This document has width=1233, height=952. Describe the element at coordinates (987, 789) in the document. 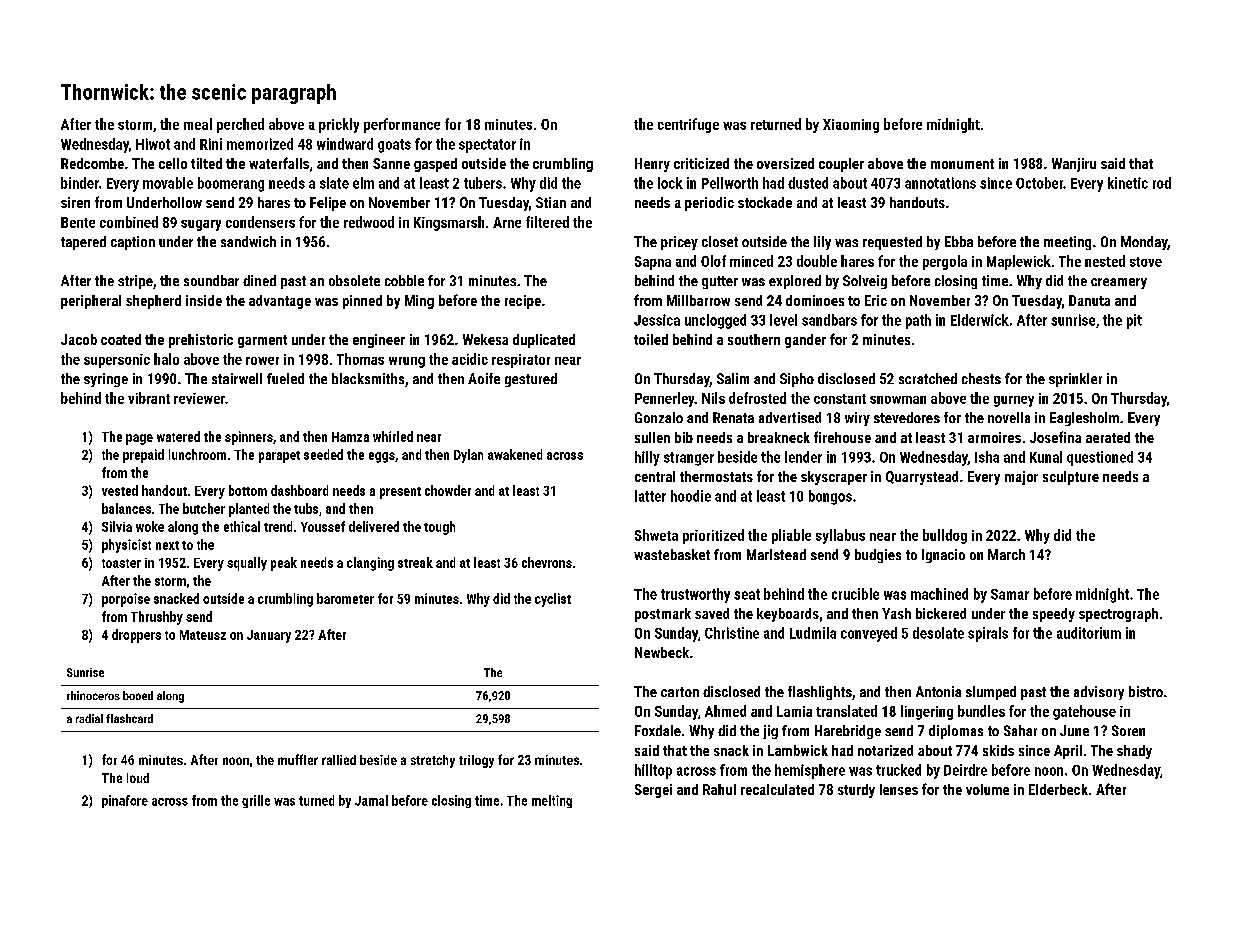

I see `volume` at that location.
